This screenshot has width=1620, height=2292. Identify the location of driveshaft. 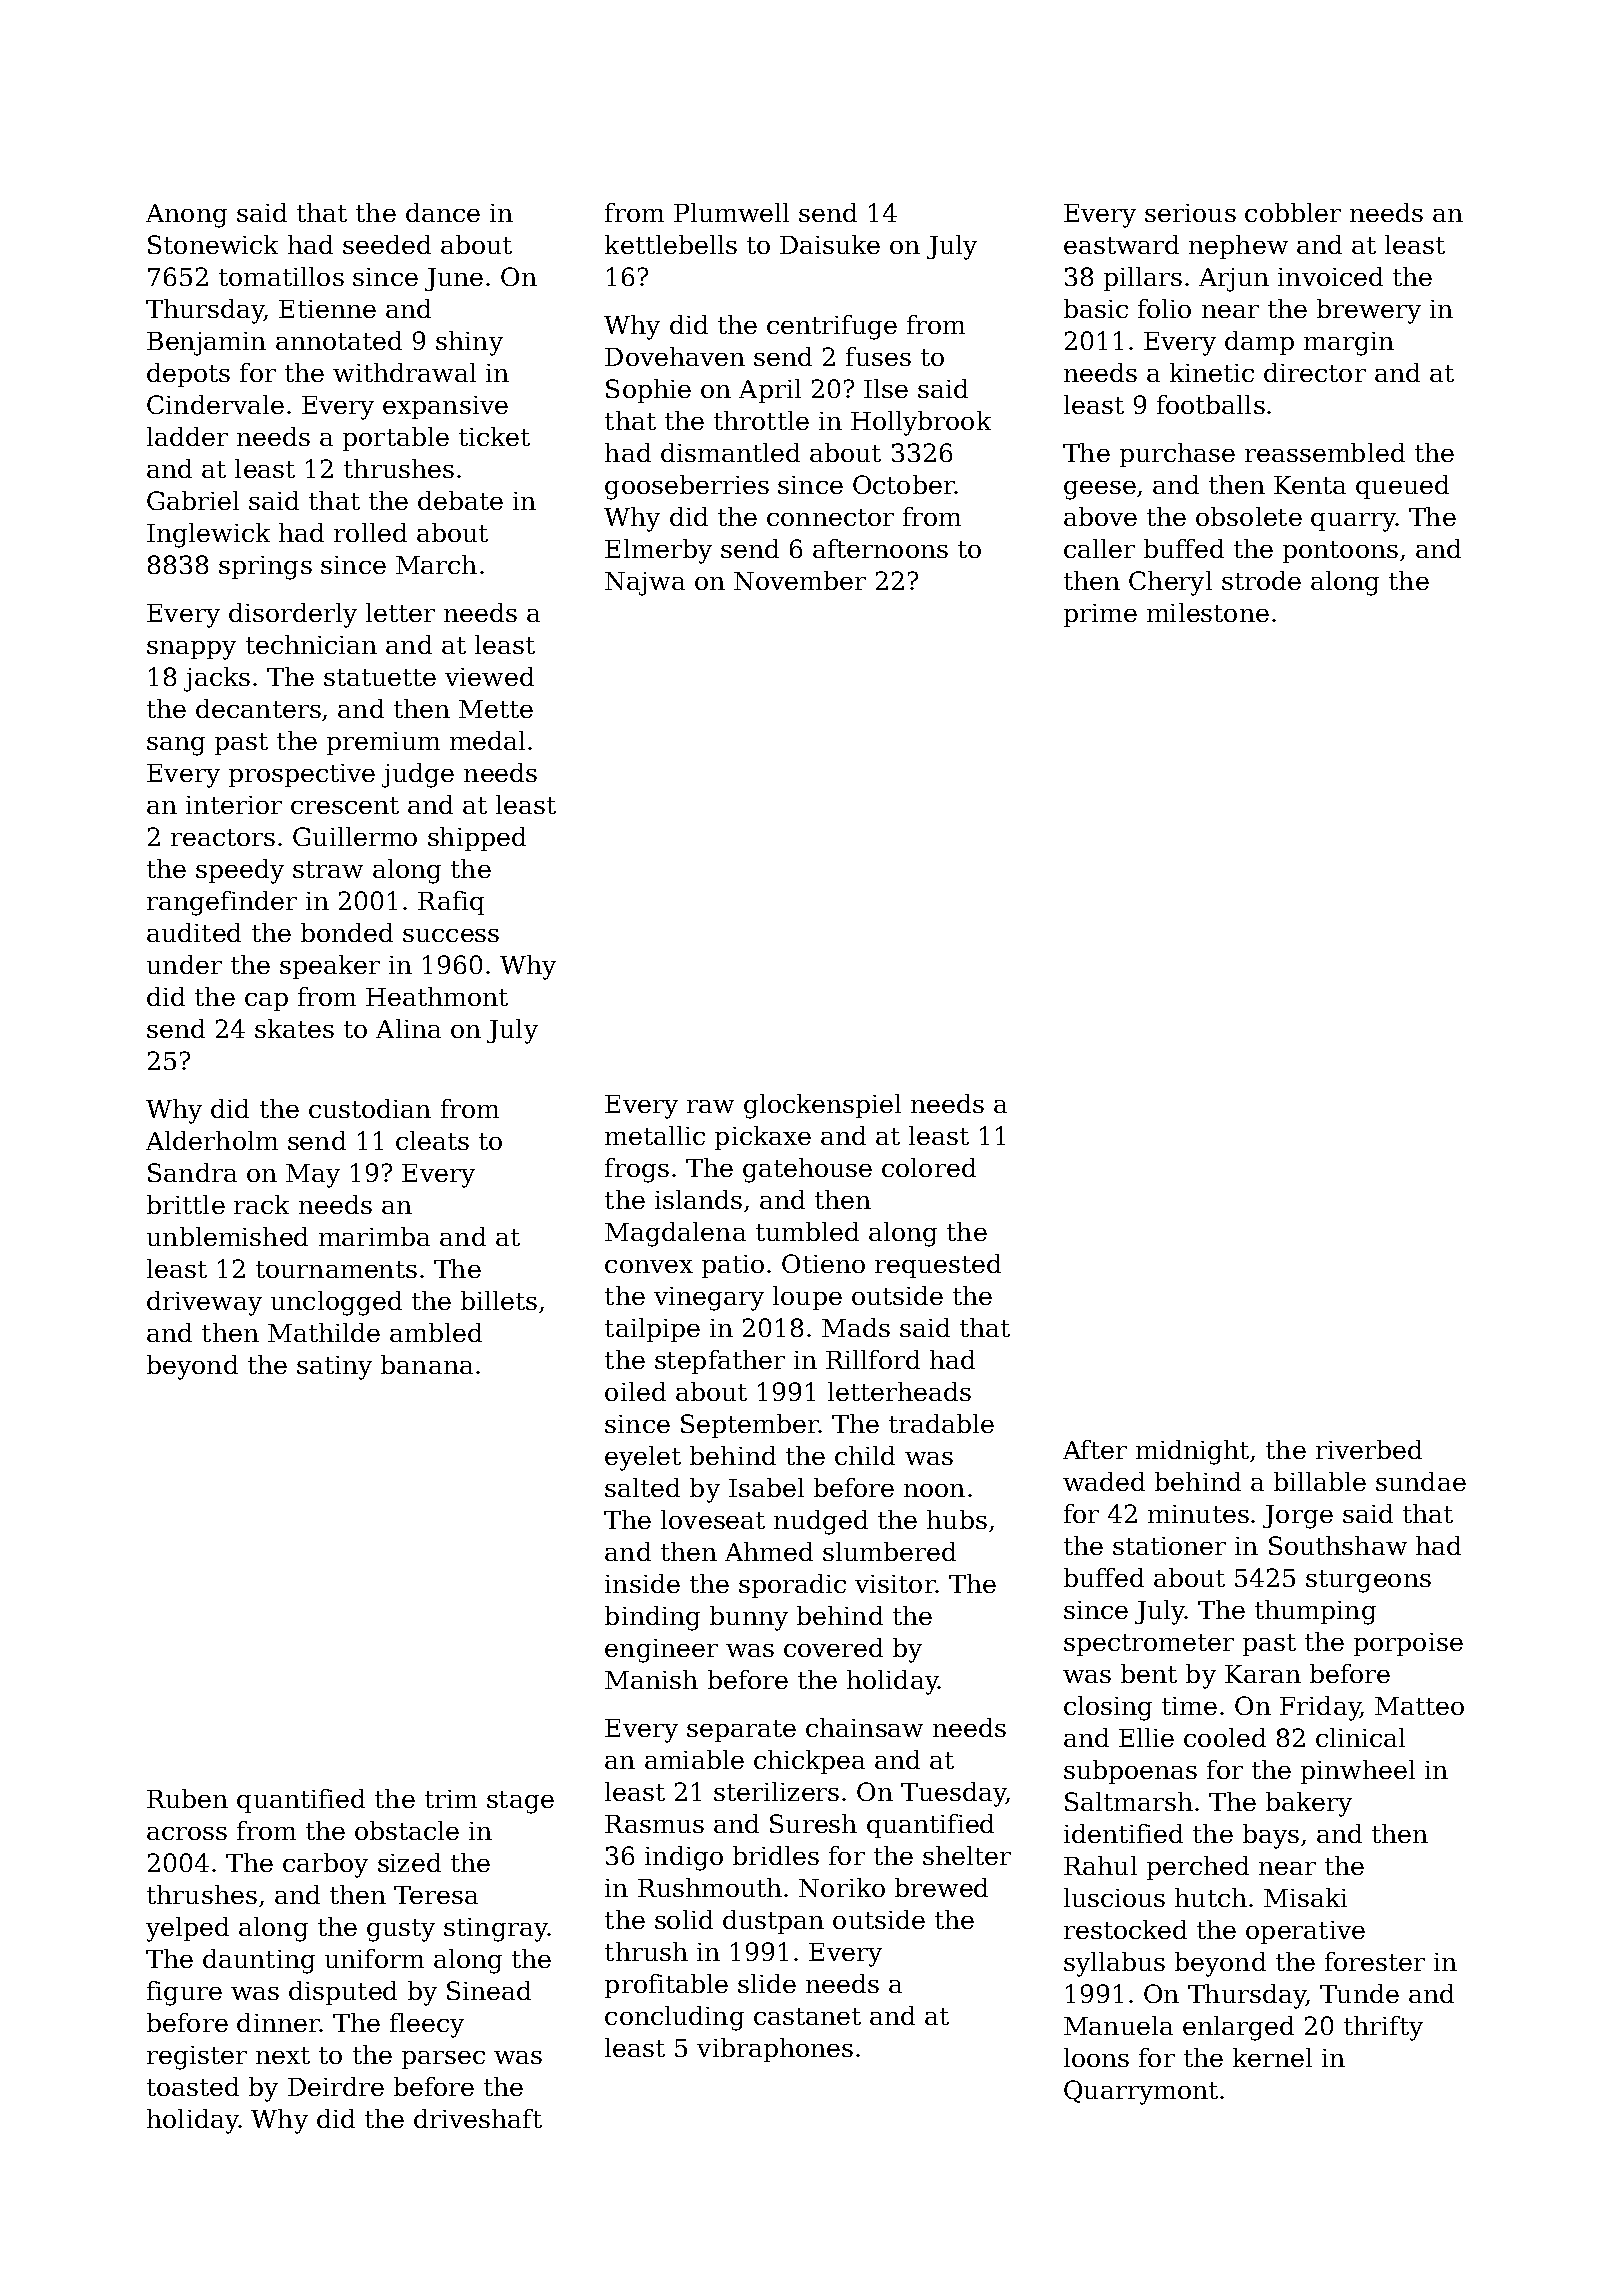
(478, 2118).
